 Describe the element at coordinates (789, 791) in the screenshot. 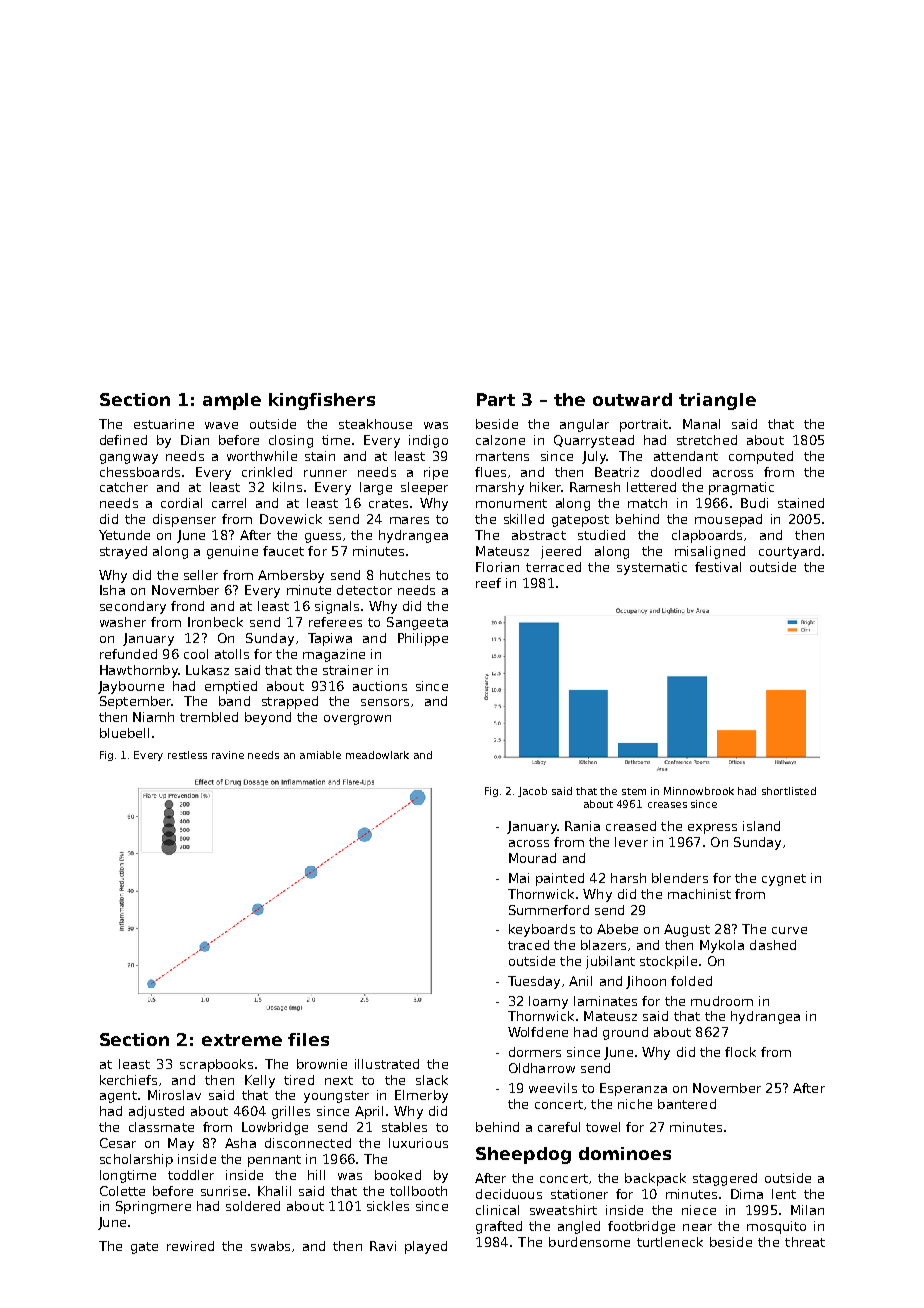

I see `shortlisted` at that location.
